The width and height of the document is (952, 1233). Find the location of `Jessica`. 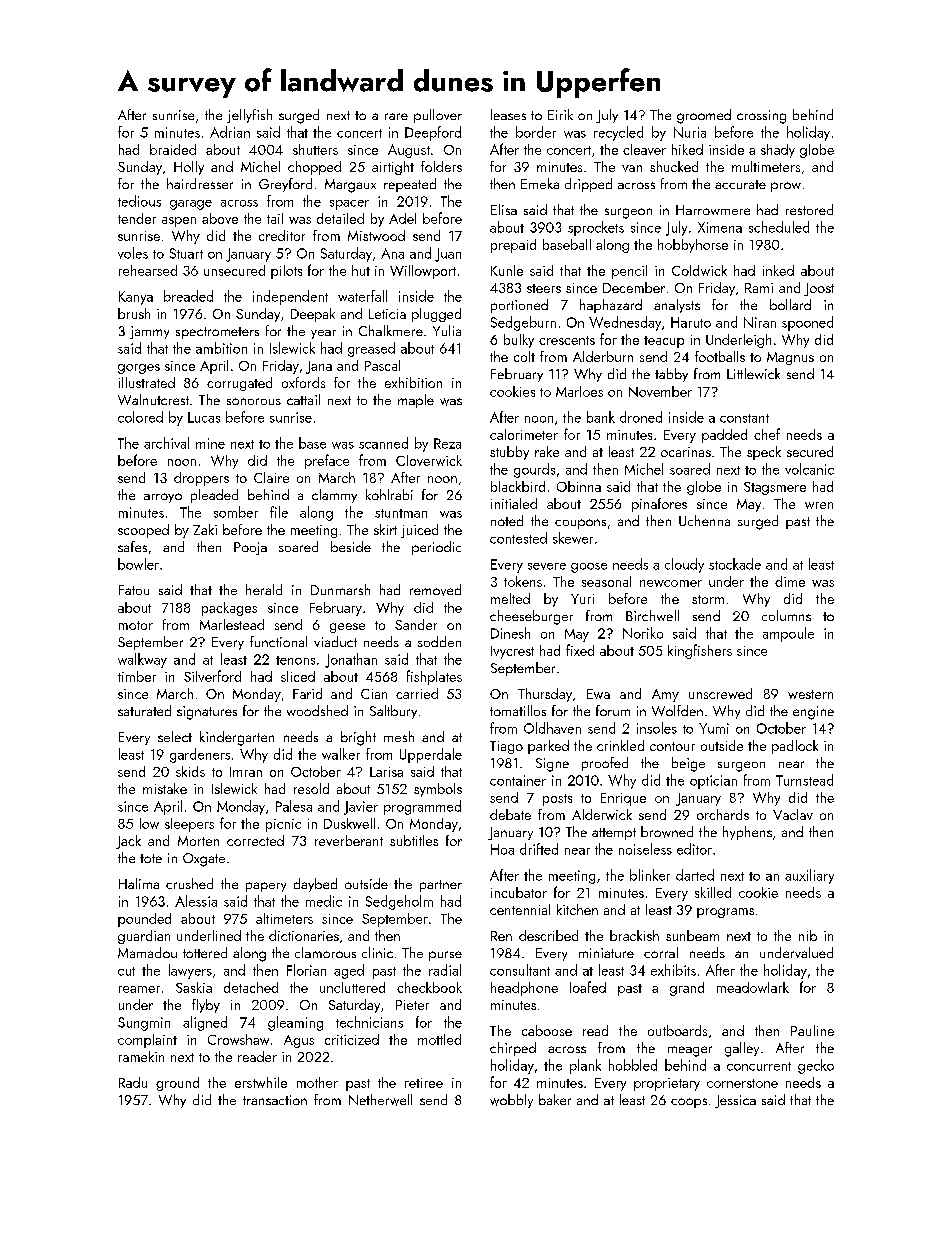

Jessica is located at coordinates (735, 1101).
